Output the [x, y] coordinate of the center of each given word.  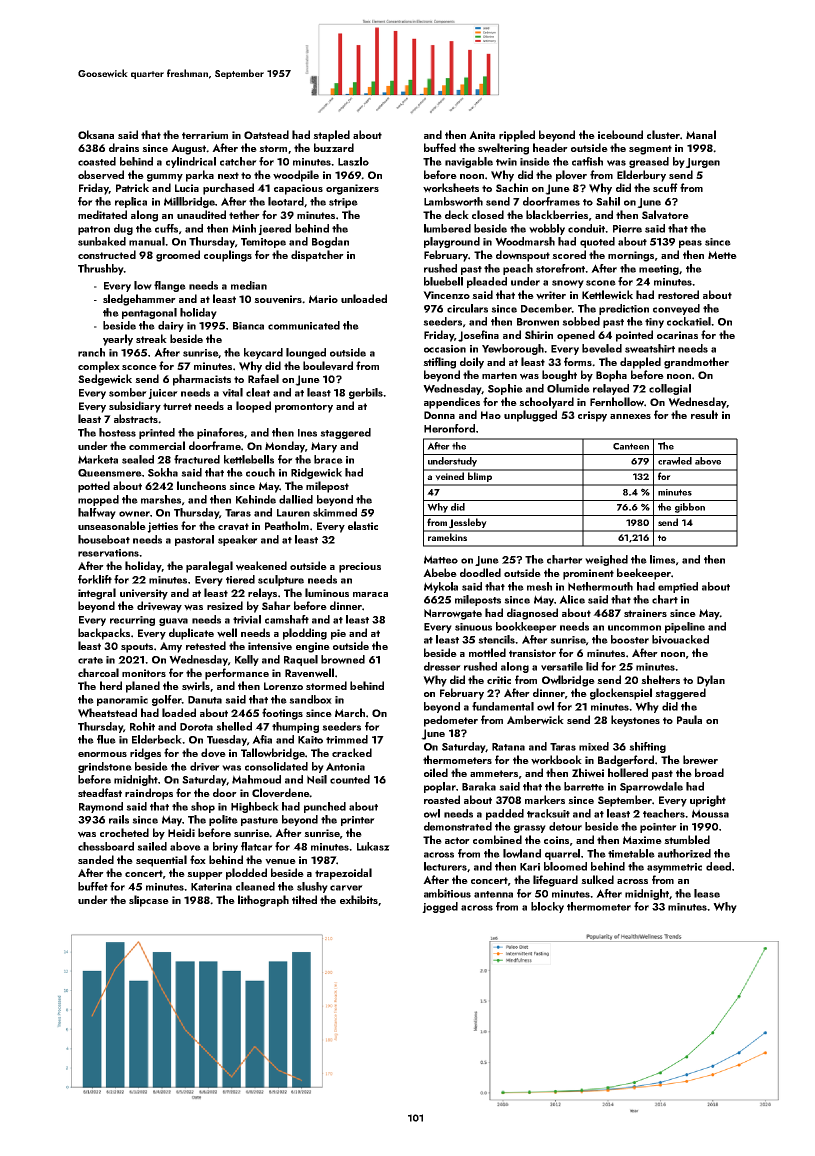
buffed [440, 147]
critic [499, 680]
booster [630, 639]
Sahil [608, 201]
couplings [228, 256]
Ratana [508, 747]
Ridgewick [316, 473]
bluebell [443, 281]
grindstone [105, 767]
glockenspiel [621, 694]
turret [177, 406]
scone [601, 283]
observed [101, 175]
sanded [96, 859]
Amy [171, 647]
